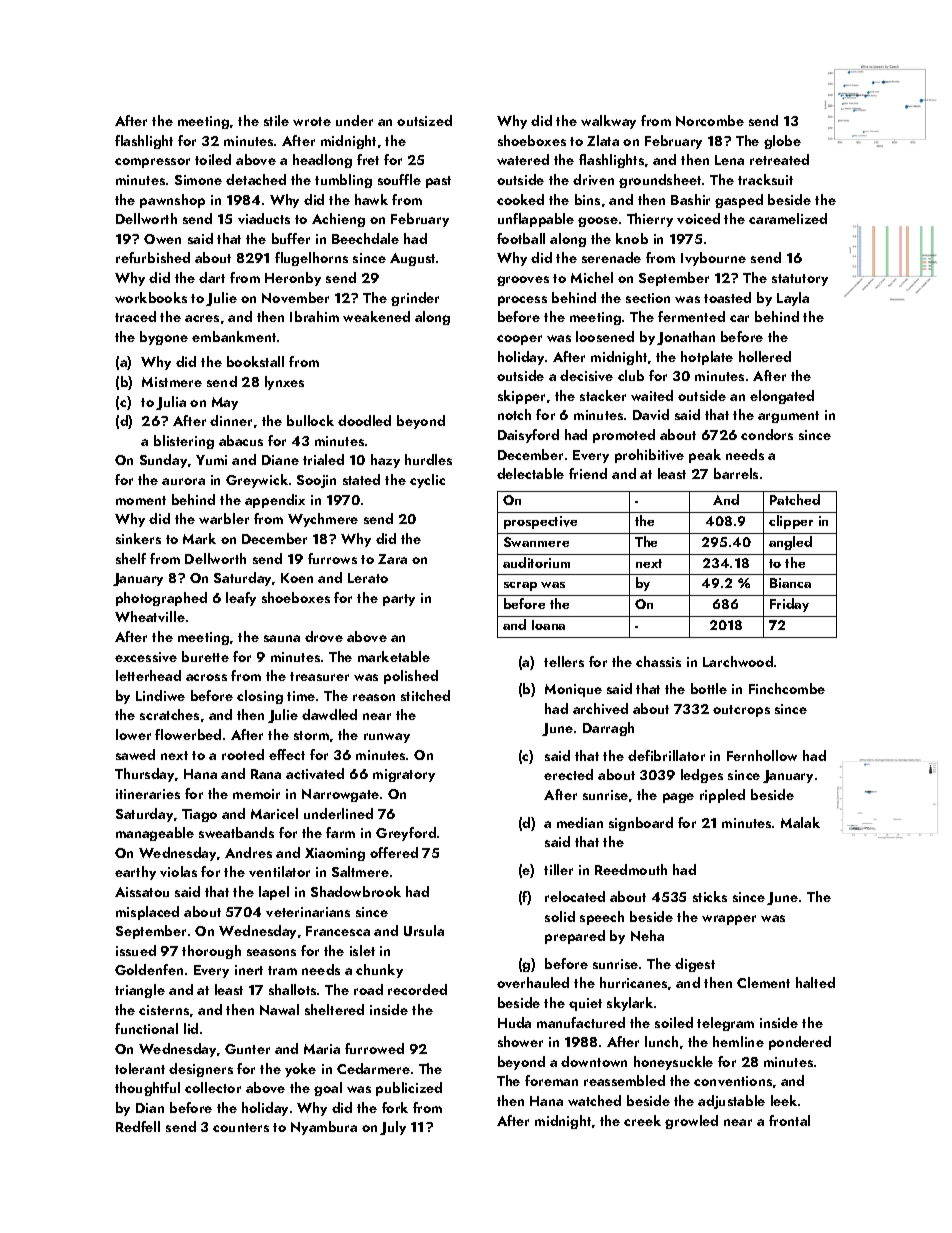 This screenshot has height=1233, width=952. Describe the element at coordinates (140, 1068) in the screenshot. I see `tolerant` at that location.
